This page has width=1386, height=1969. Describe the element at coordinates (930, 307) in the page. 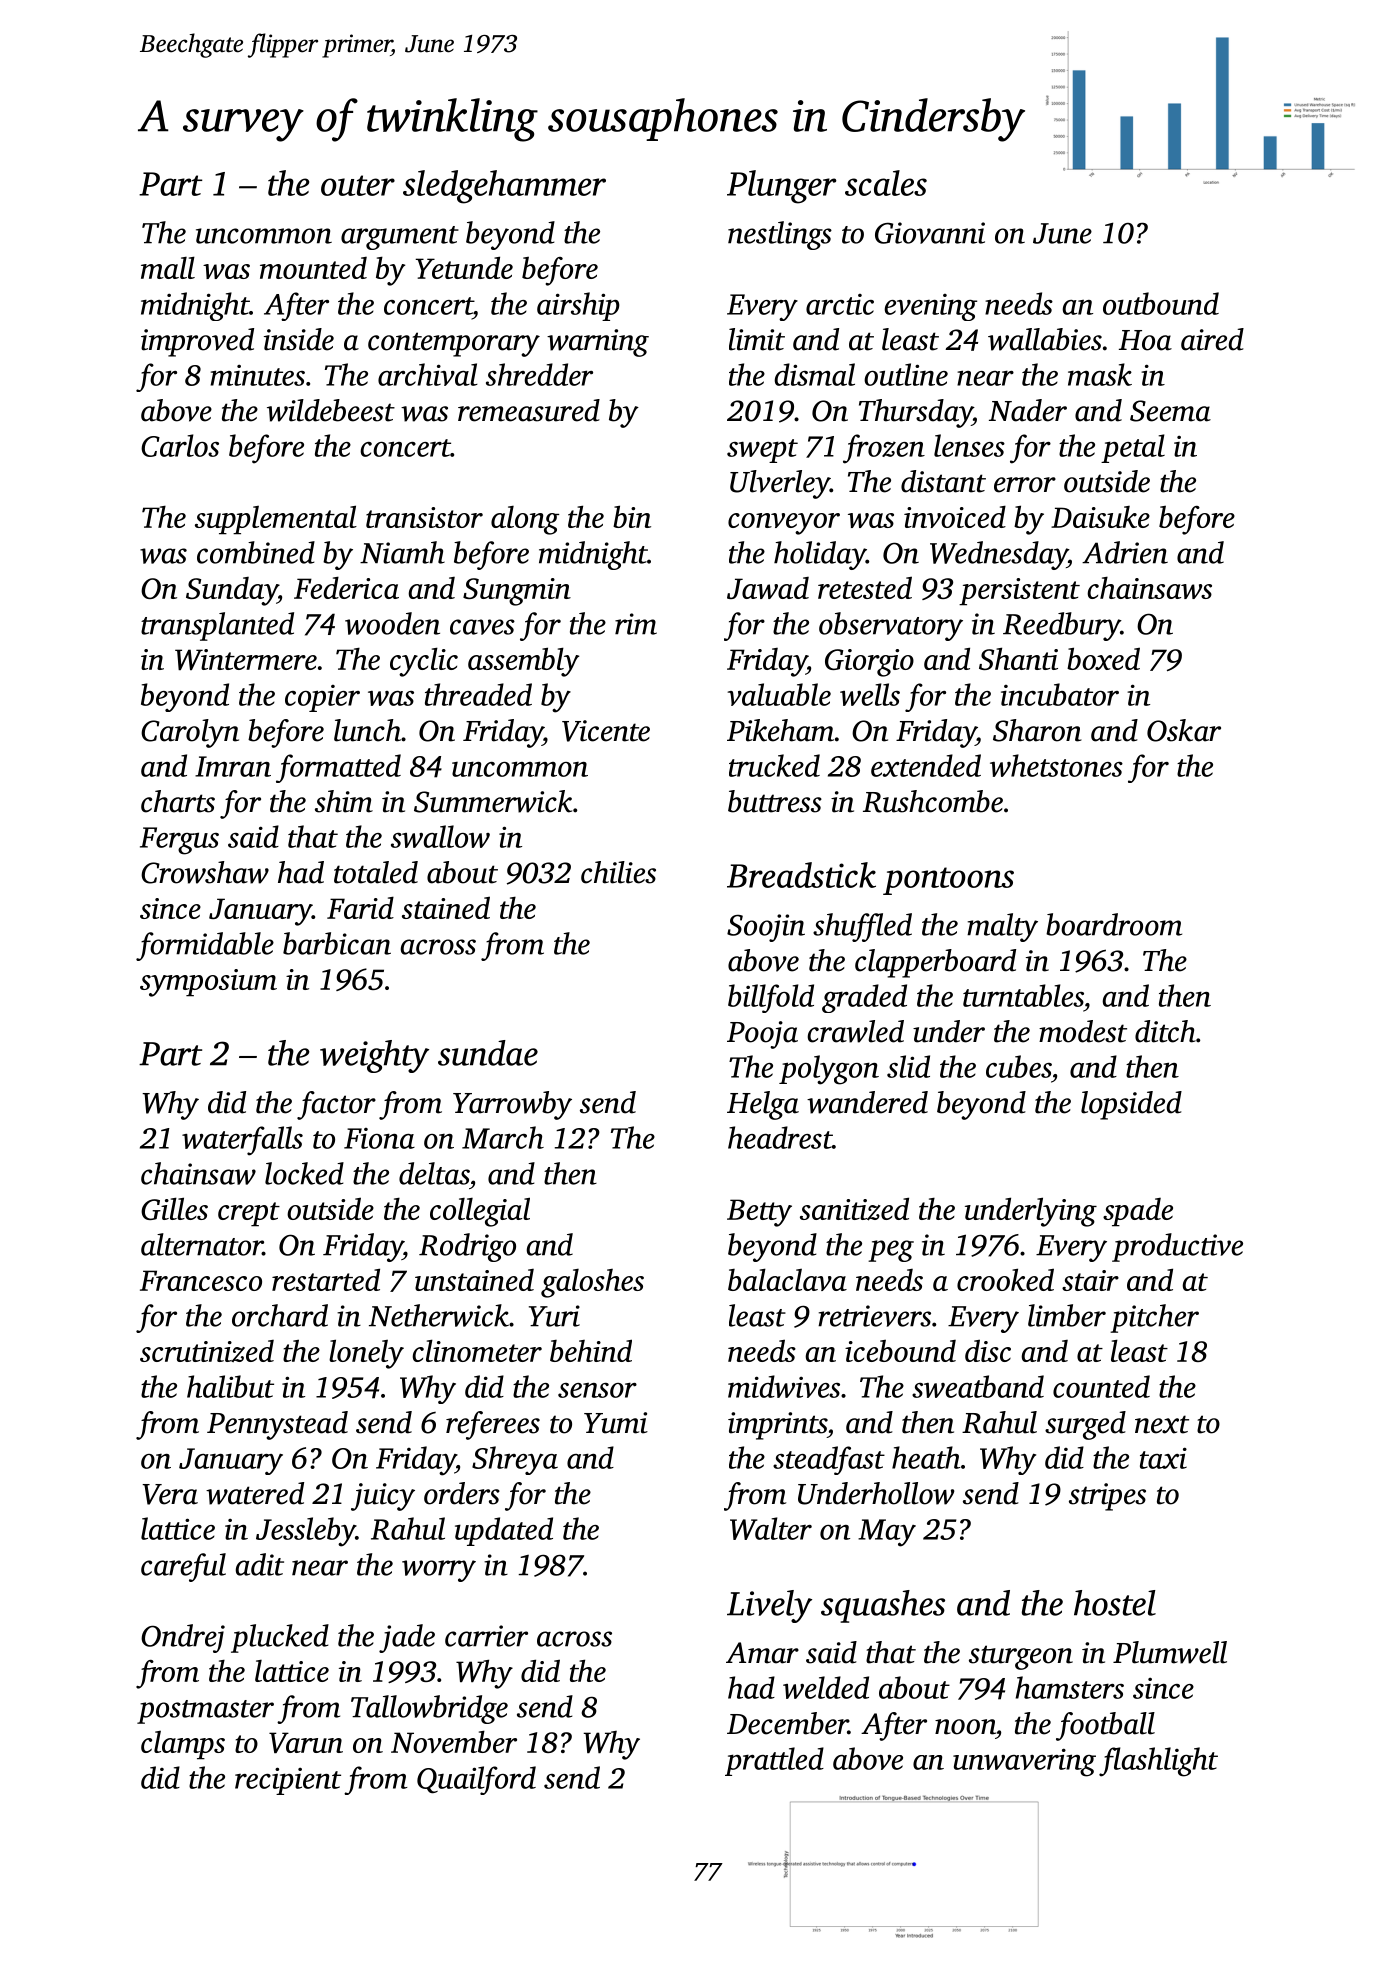

I see `evening` at that location.
